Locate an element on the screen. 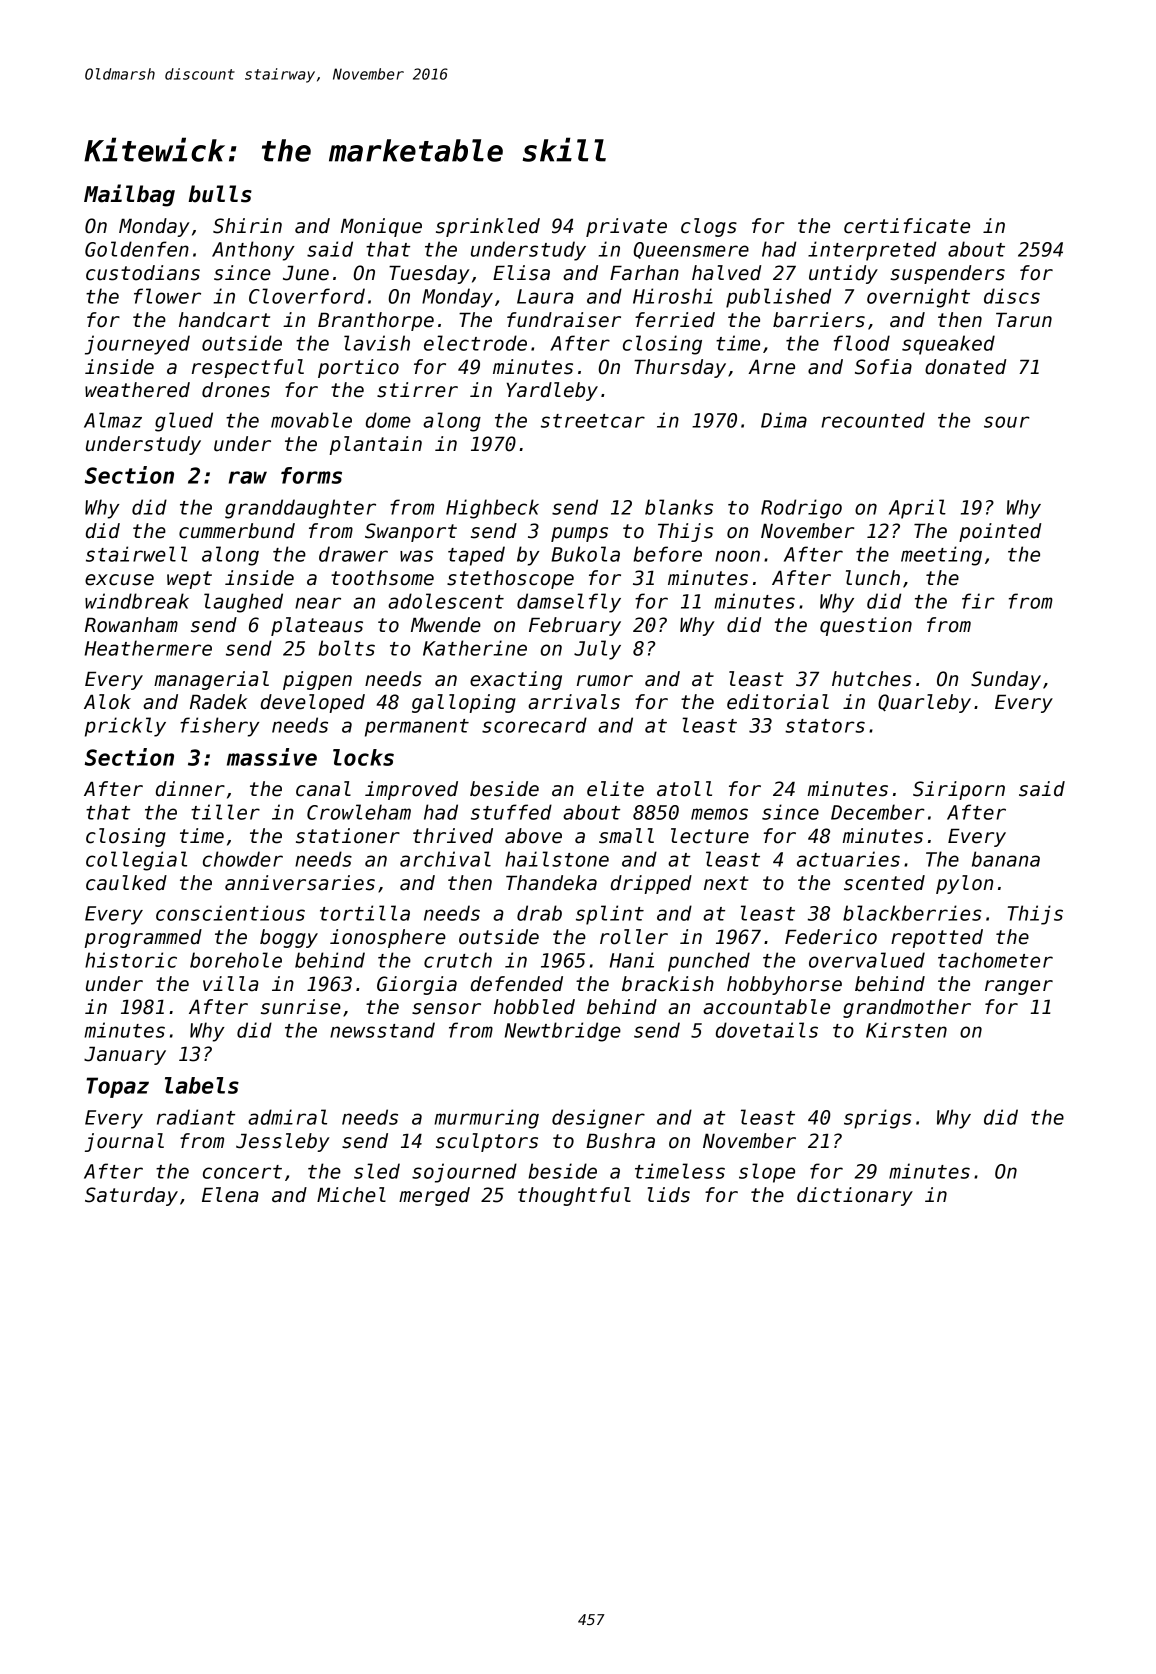  lunch is located at coordinates (873, 578).
